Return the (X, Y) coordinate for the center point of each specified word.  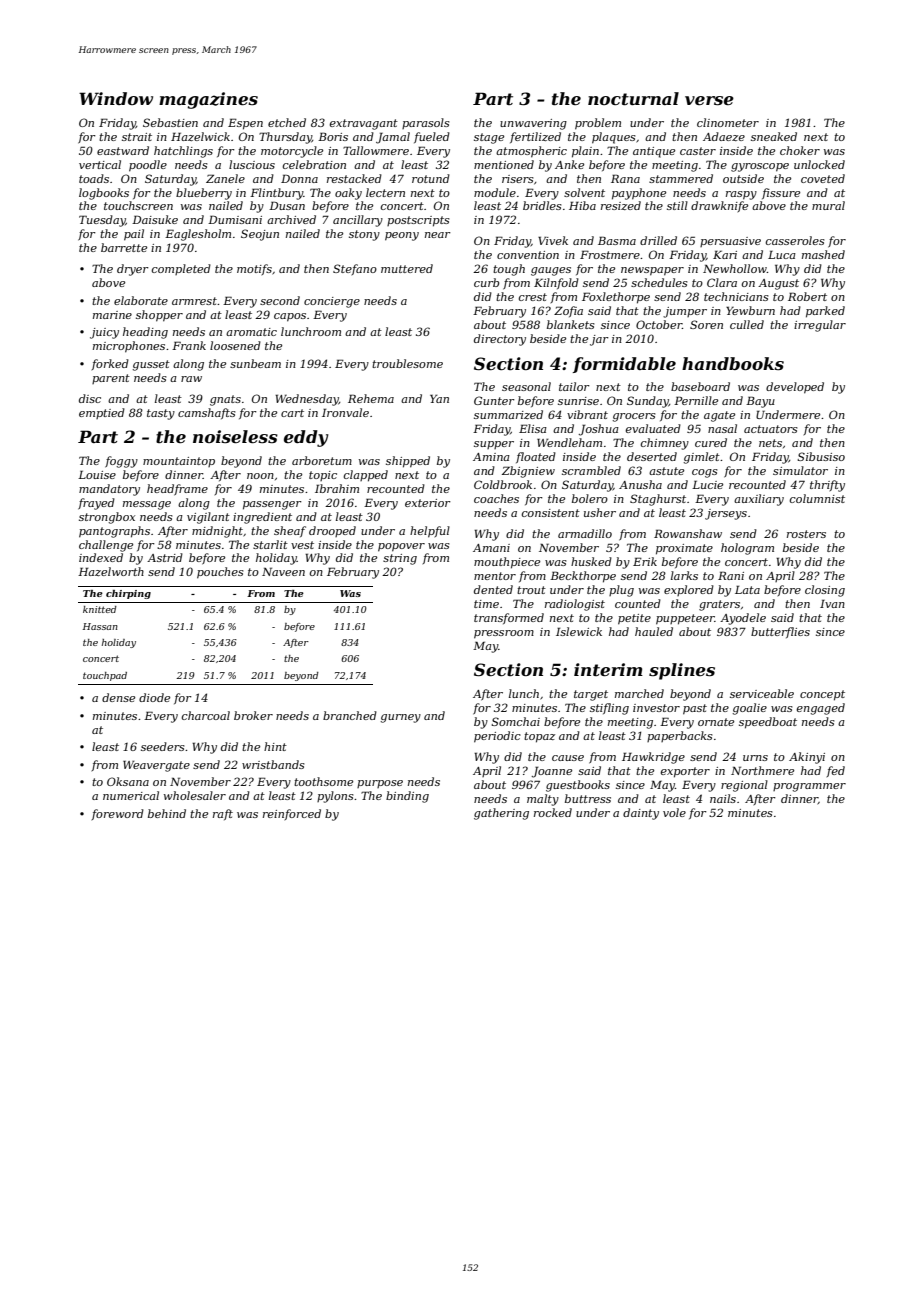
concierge (332, 302)
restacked (354, 178)
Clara (722, 282)
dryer (133, 270)
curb (486, 282)
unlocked (819, 164)
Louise (97, 474)
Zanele (225, 178)
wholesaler (195, 795)
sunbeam (255, 363)
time (486, 604)
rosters (806, 534)
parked (825, 312)
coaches (496, 498)
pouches (220, 573)
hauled (654, 631)
